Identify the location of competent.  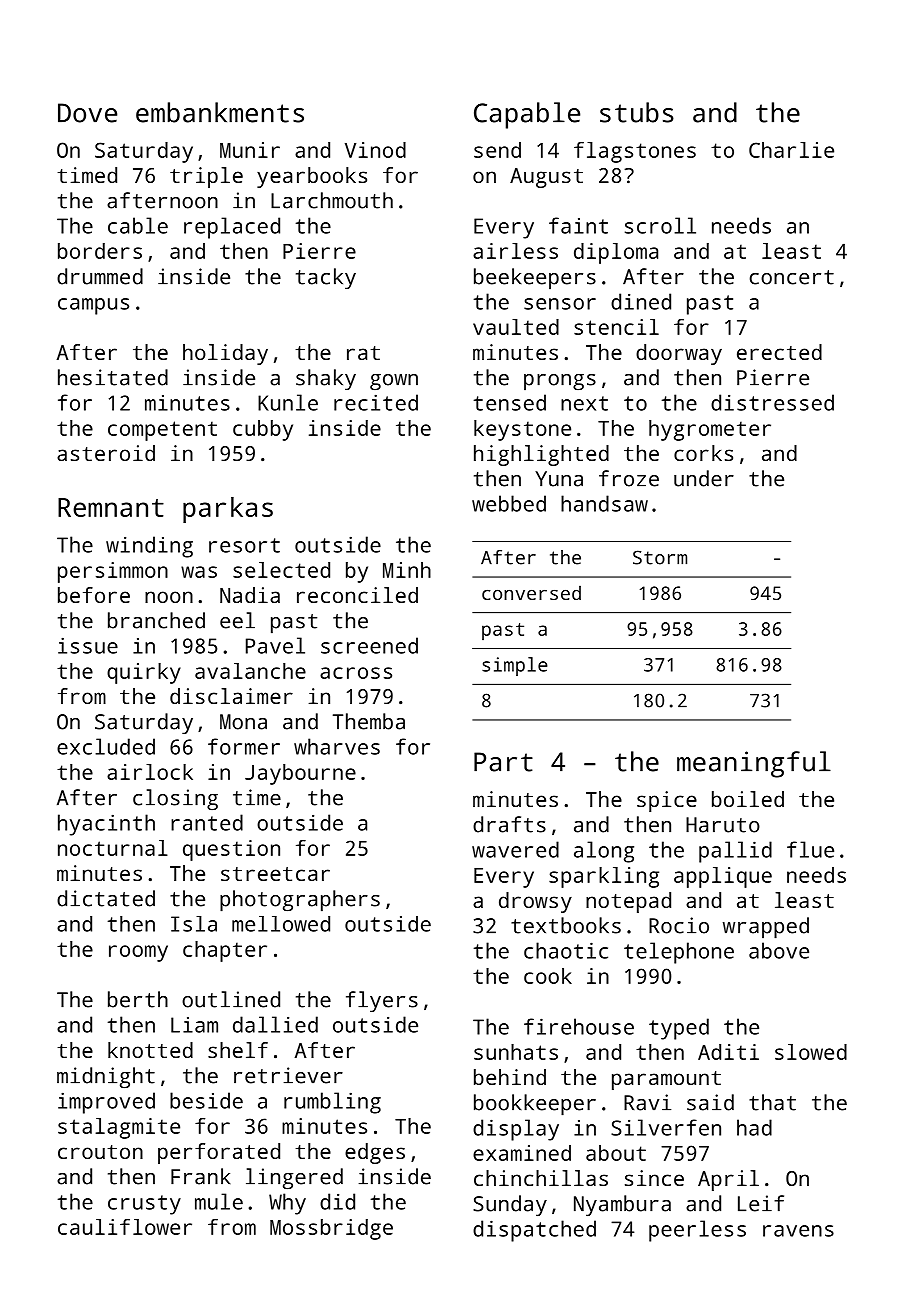
(162, 431).
